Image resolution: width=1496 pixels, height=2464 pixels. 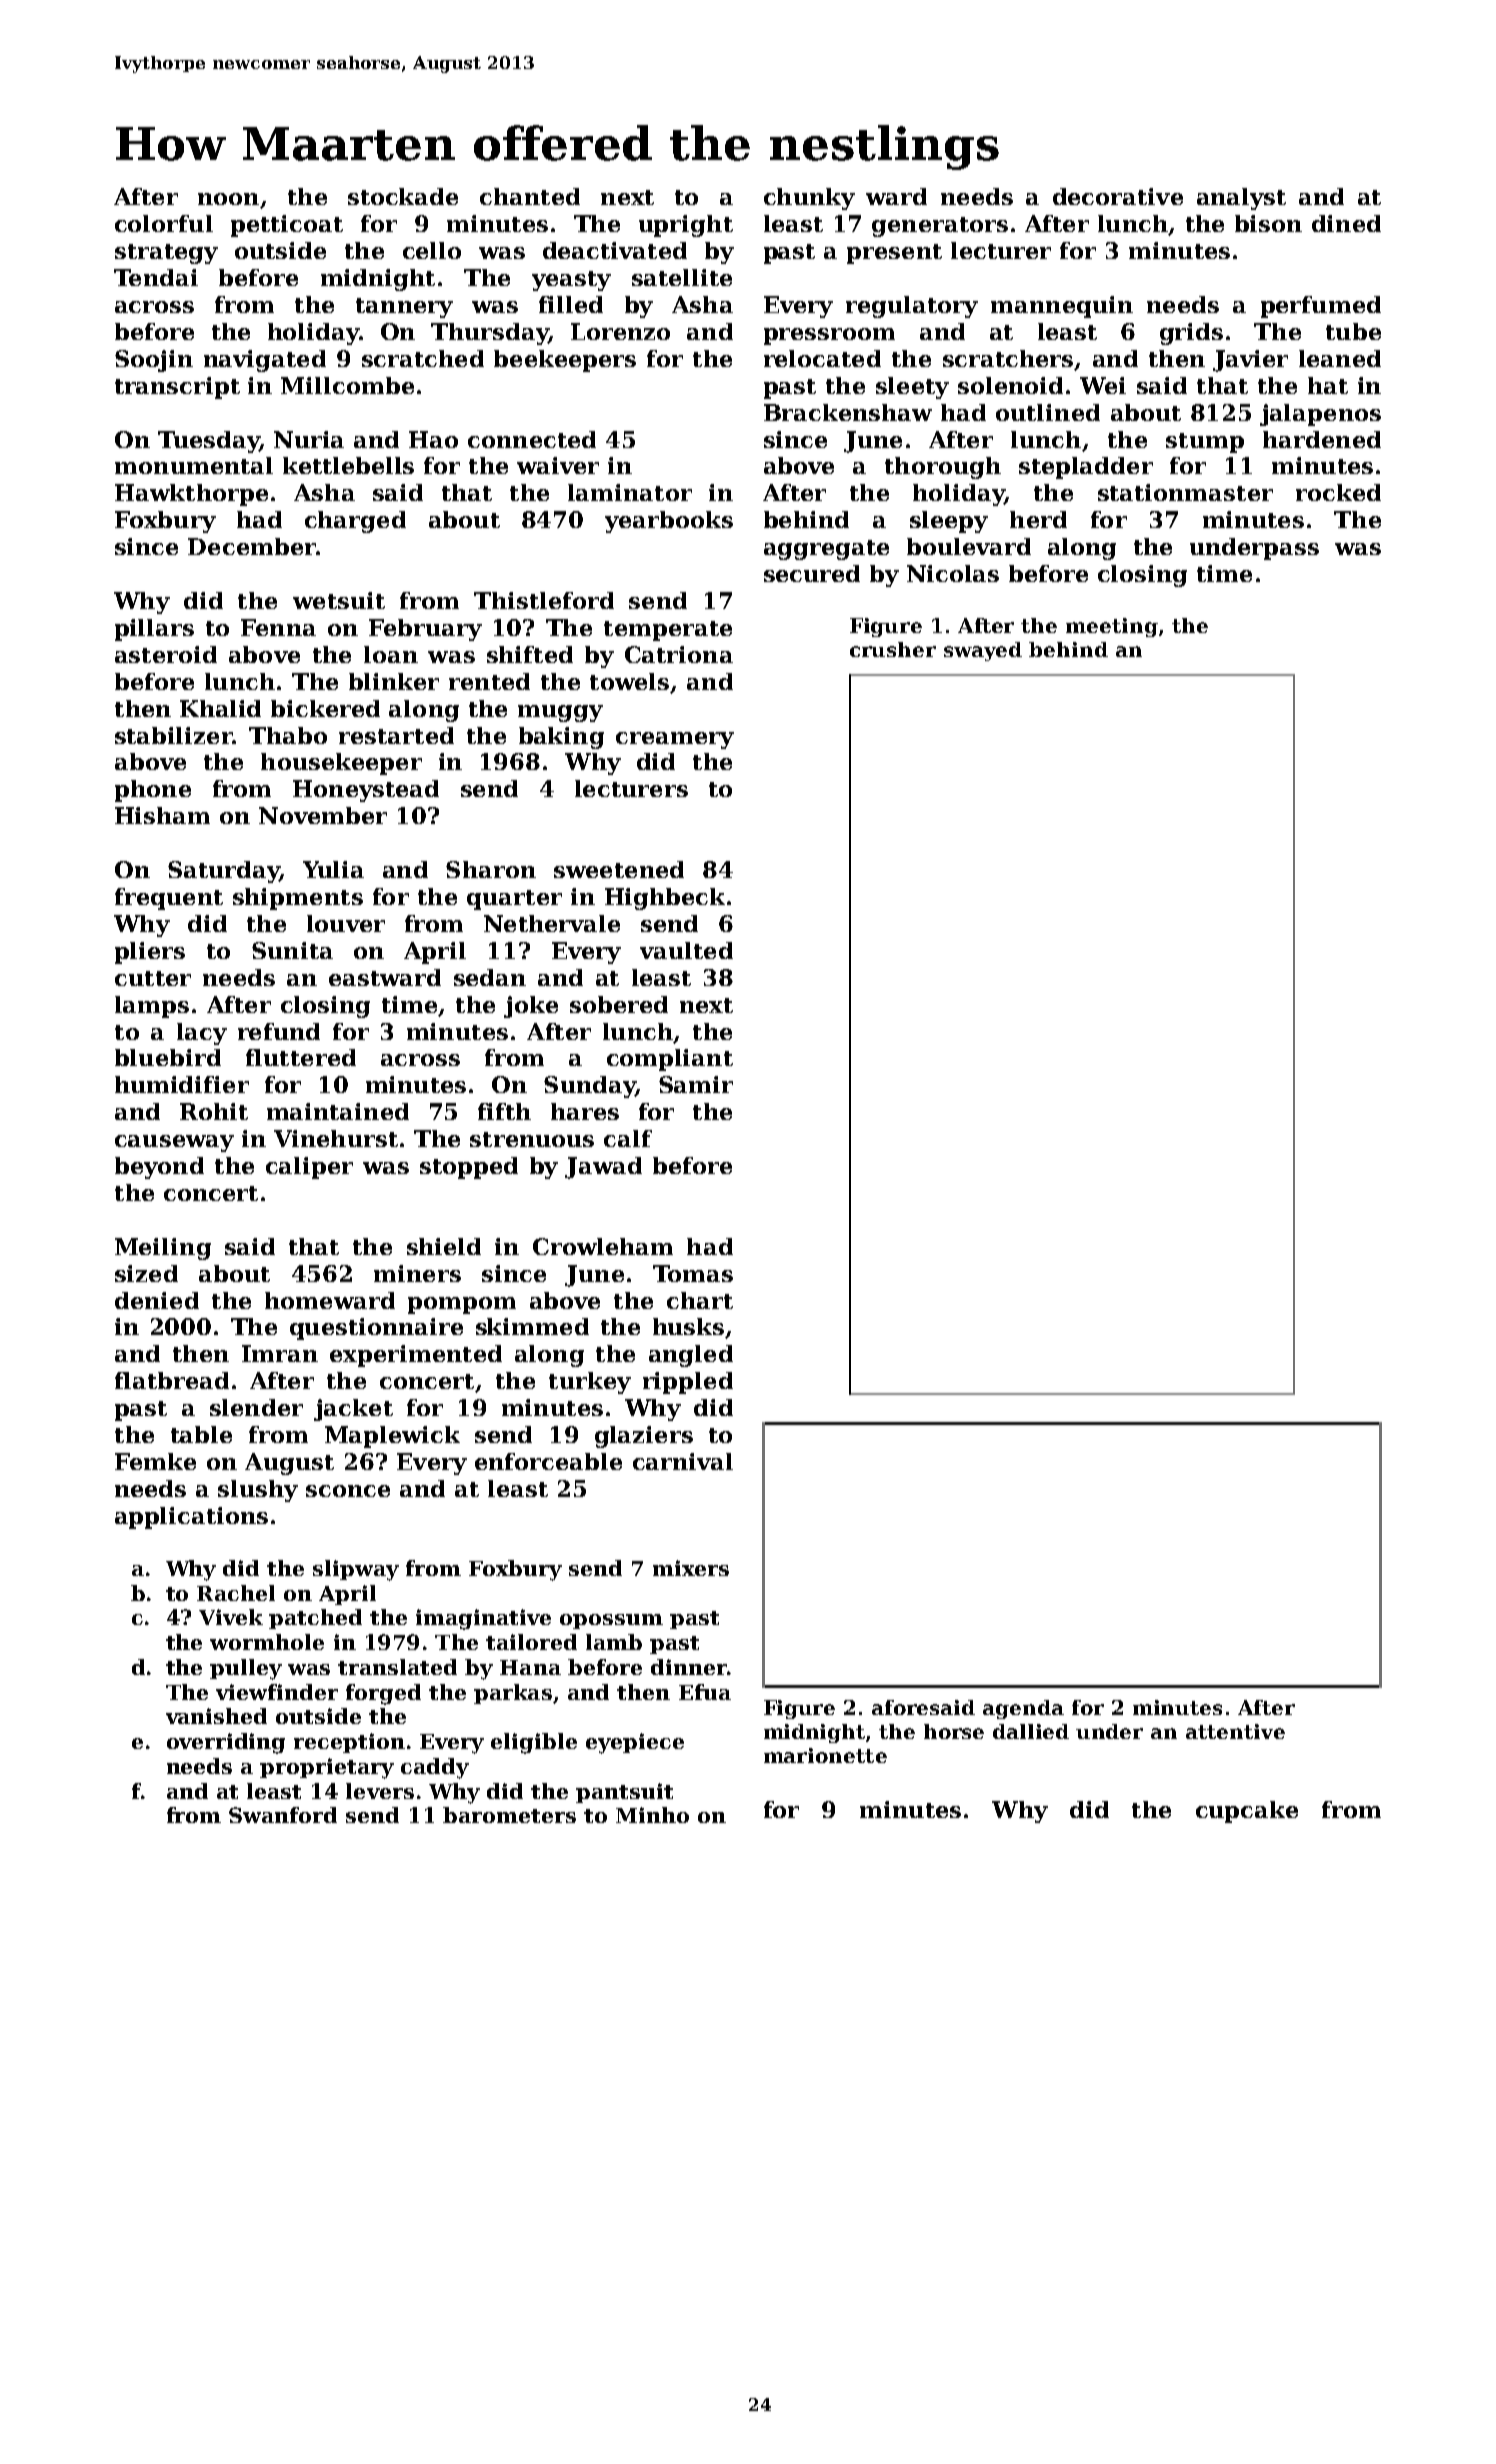 What do you see at coordinates (397, 1667) in the screenshot?
I see `translated` at bounding box center [397, 1667].
